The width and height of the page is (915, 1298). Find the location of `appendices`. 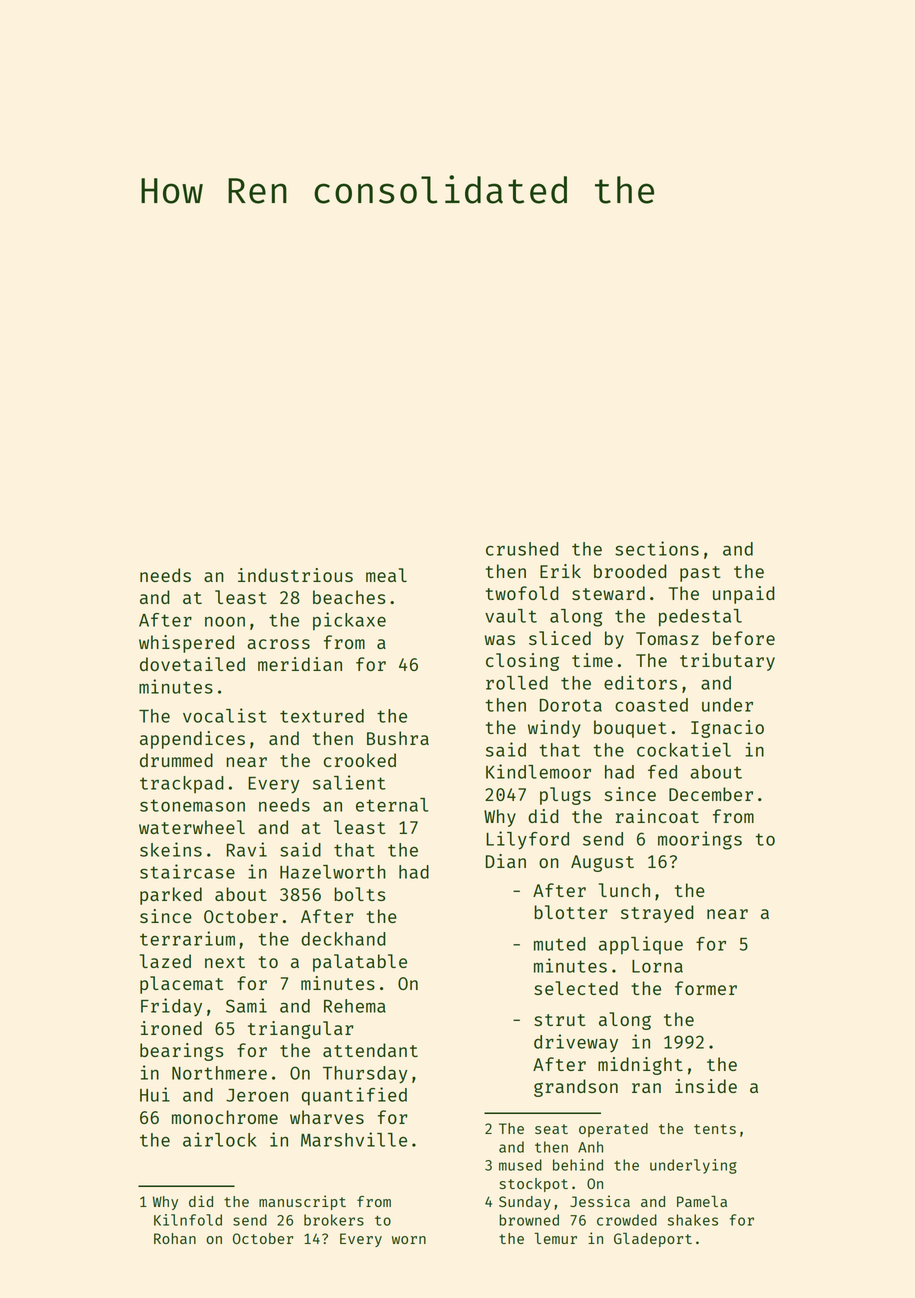

appendices is located at coordinates (192, 740).
